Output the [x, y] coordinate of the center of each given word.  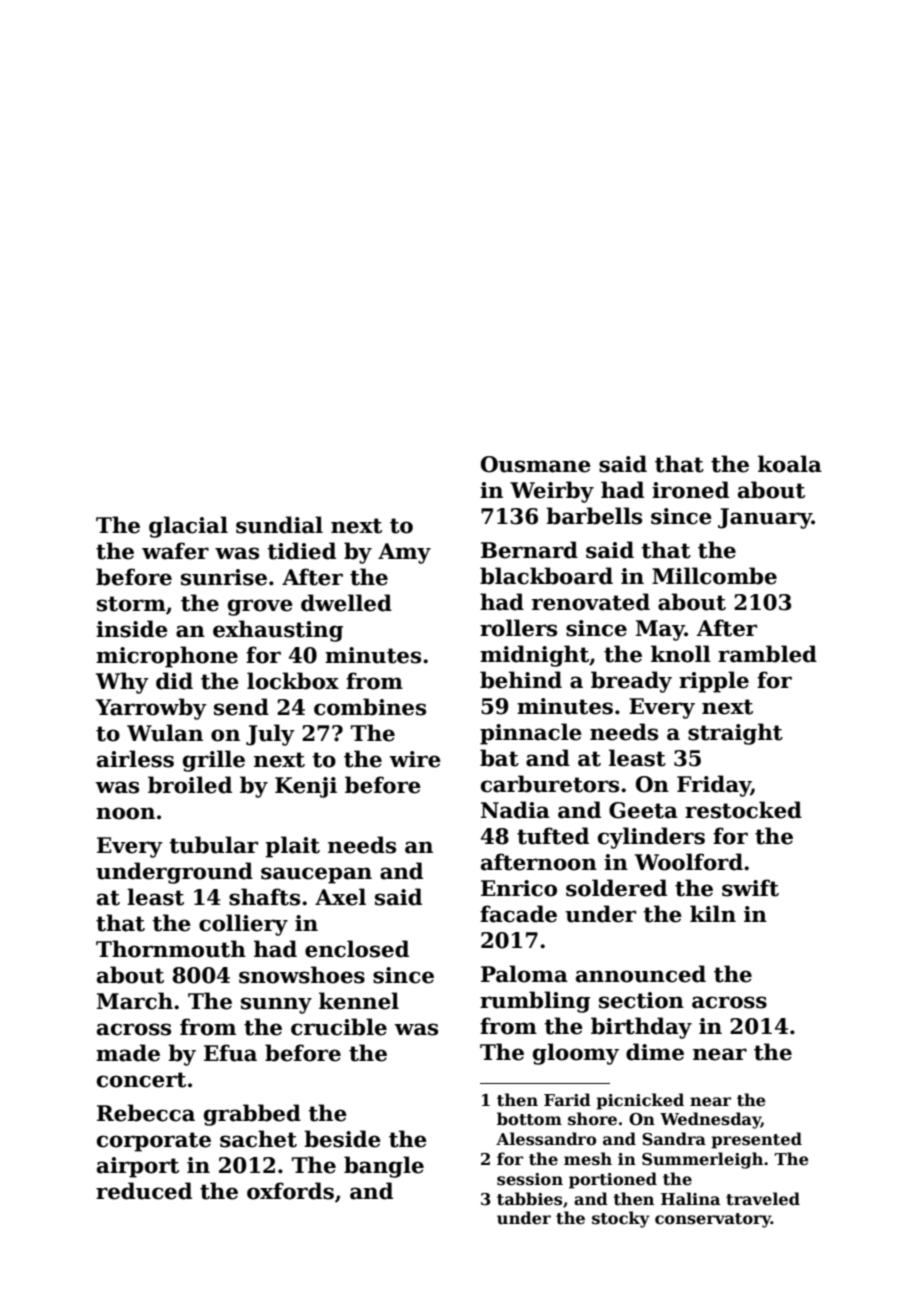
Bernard [529, 550]
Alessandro [546, 1139]
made [128, 1053]
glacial [188, 527]
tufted [553, 836]
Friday [714, 786]
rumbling [535, 1002]
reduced [144, 1191]
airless [135, 759]
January [765, 518]
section [641, 1000]
